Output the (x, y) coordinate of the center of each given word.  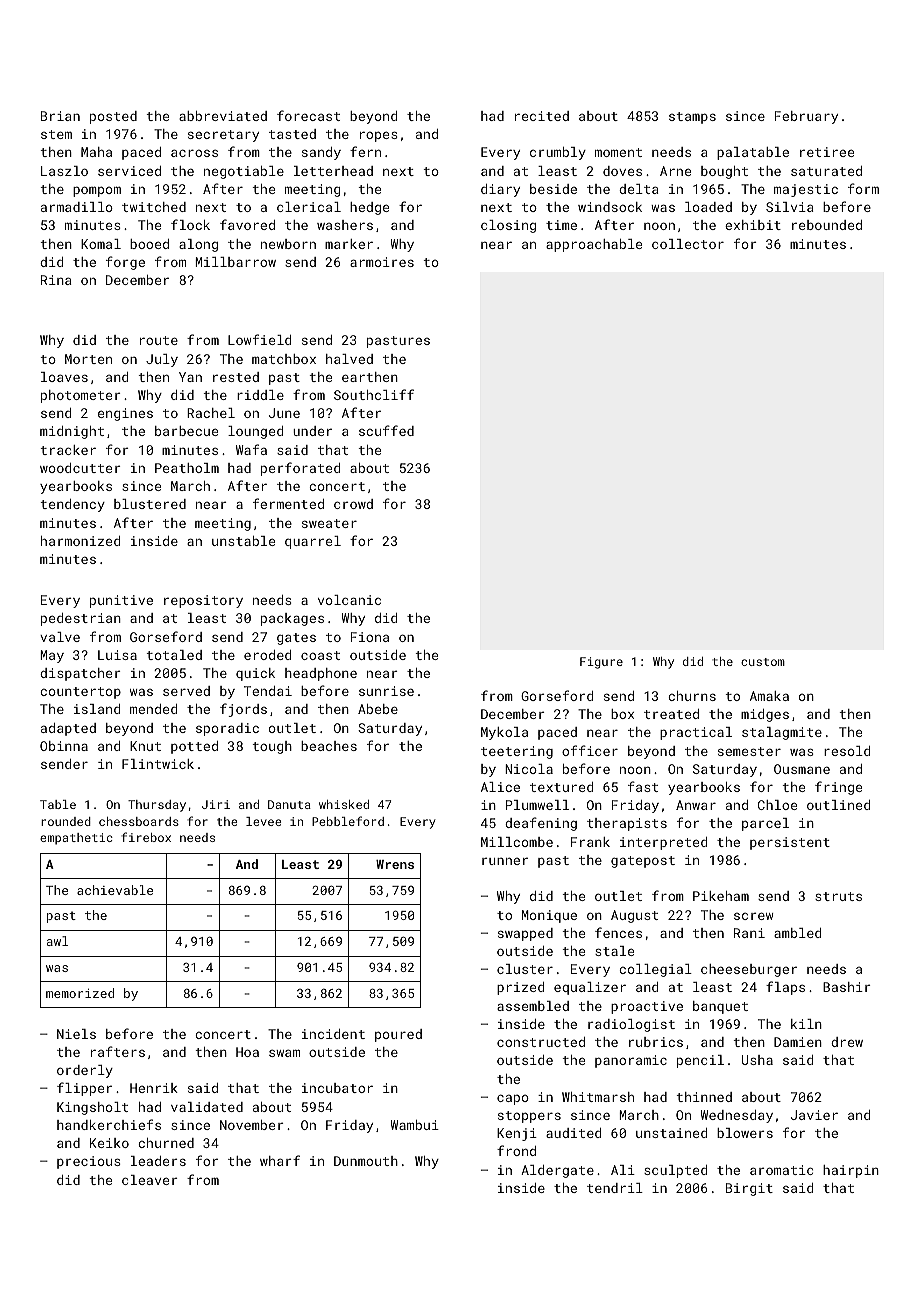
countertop (80, 693)
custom (763, 662)
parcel (765, 824)
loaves (64, 377)
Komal (101, 244)
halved (349, 359)
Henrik (154, 1088)
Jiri (216, 804)
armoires (382, 262)
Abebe (378, 709)
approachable (594, 245)
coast (320, 655)
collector (688, 244)
